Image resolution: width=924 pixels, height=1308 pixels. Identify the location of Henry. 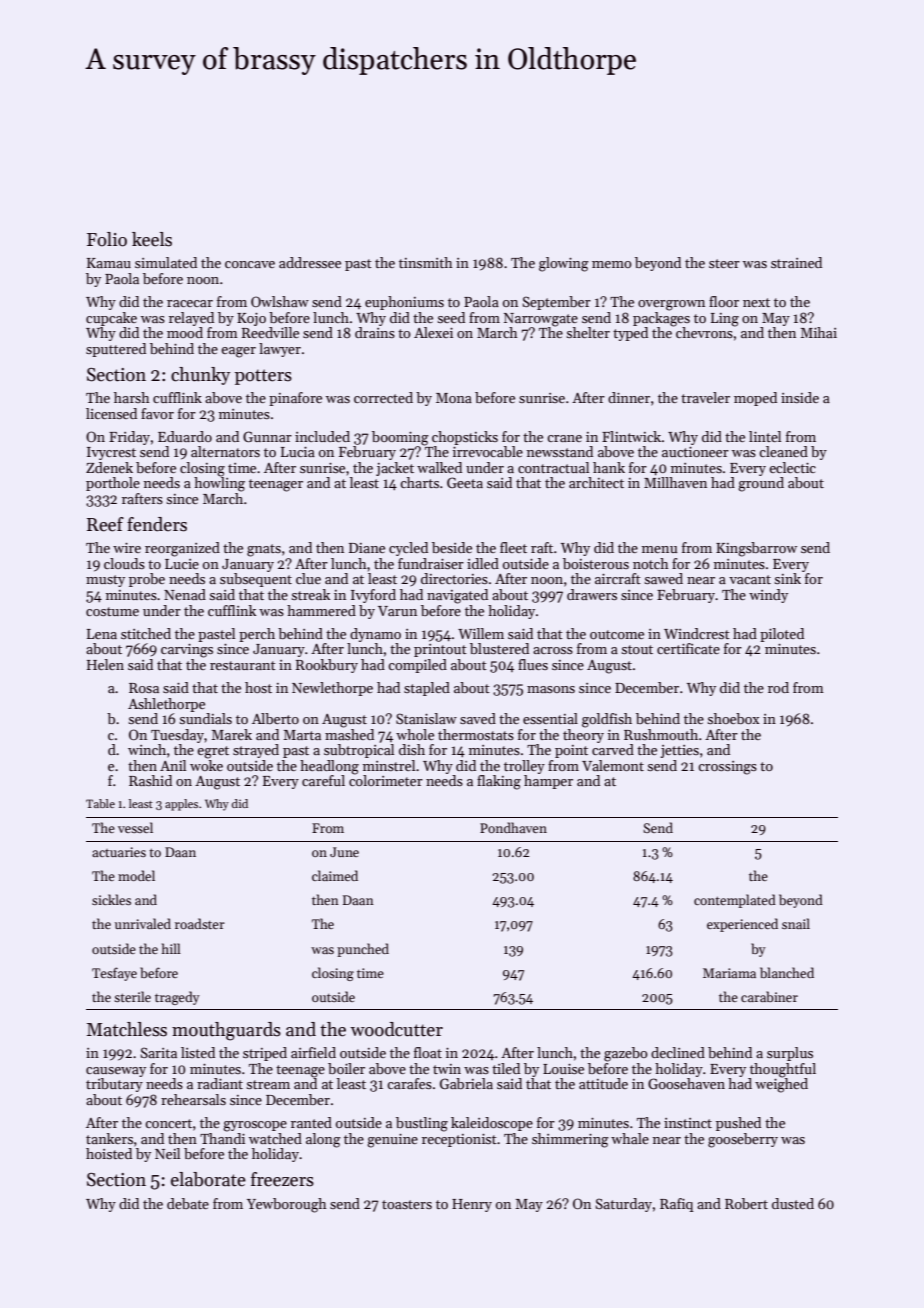
(472, 1205).
